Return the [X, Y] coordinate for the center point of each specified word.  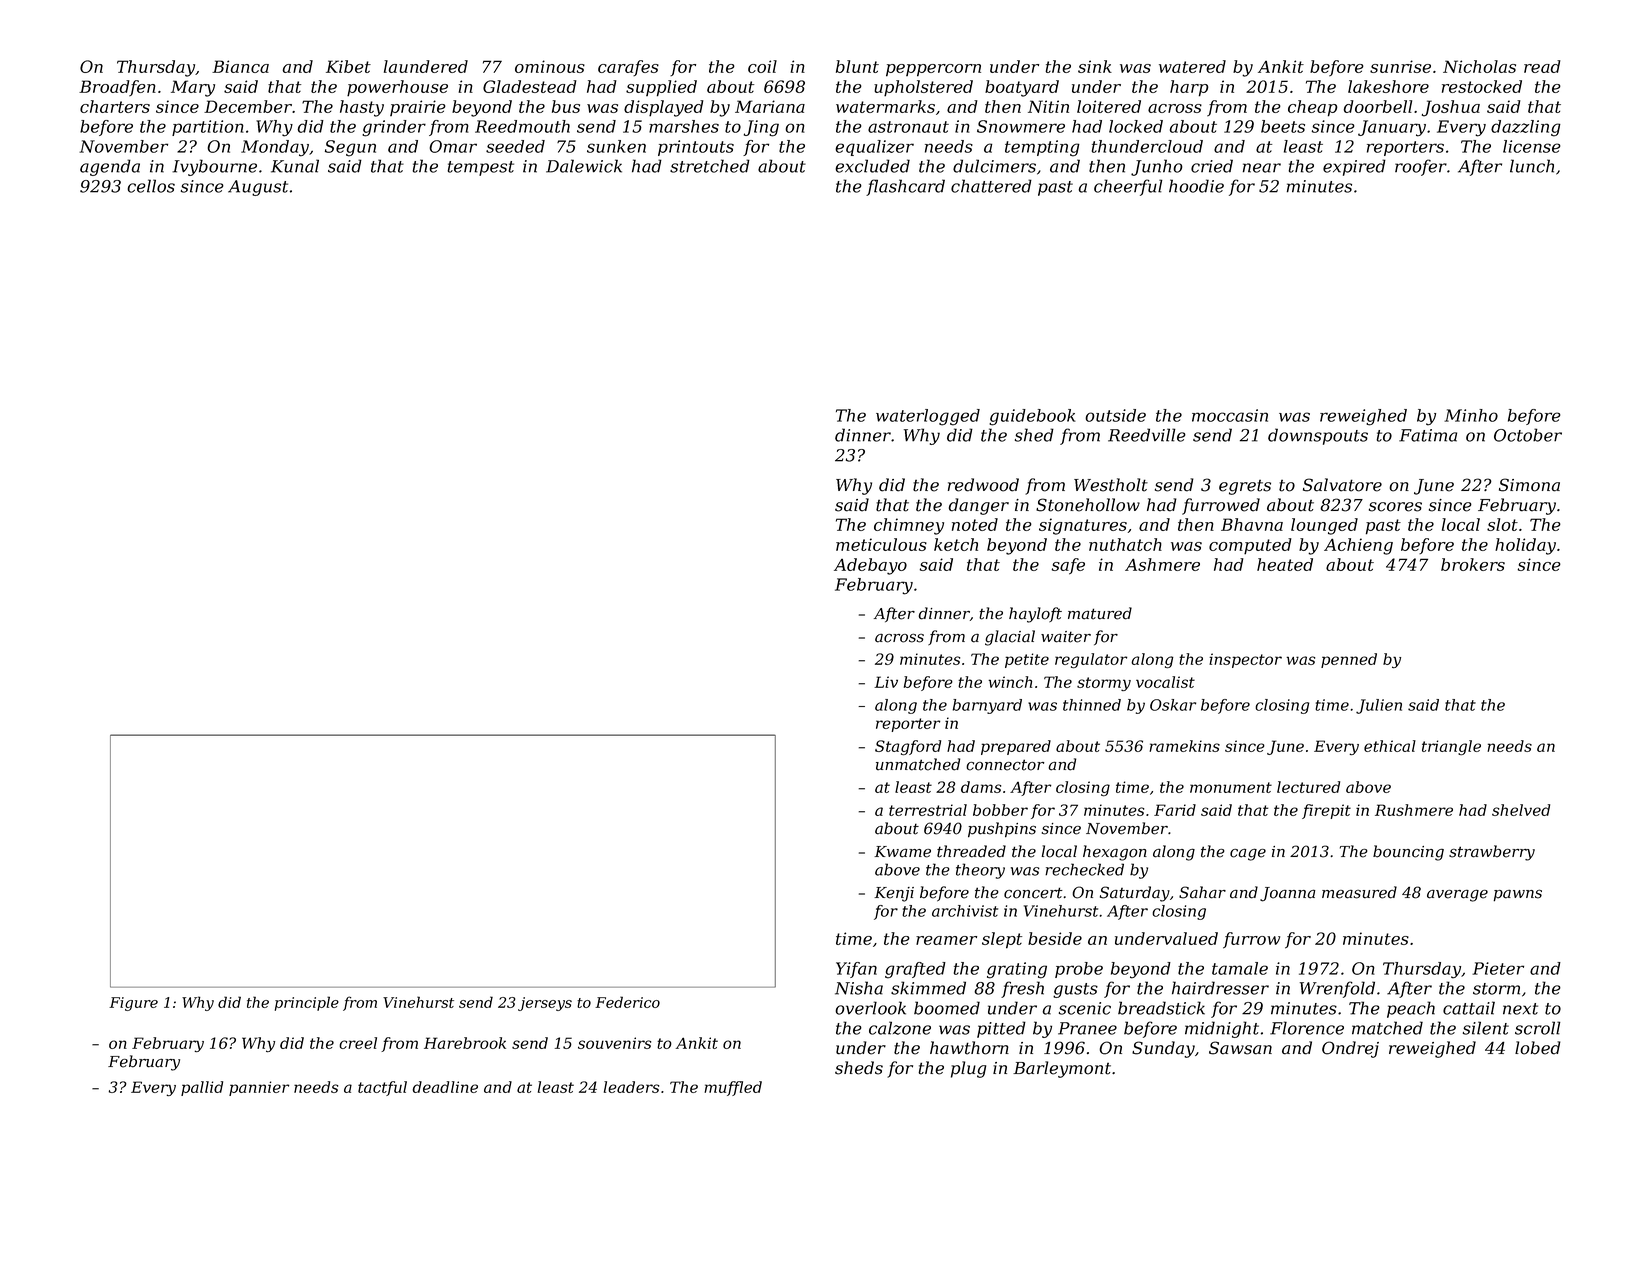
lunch [1532, 166]
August [258, 188]
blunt [857, 66]
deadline [445, 1087]
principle [307, 1003]
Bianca [240, 66]
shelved [1521, 810]
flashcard [905, 187]
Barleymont [1062, 1069]
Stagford [908, 748]
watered [1192, 66]
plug [968, 1069]
